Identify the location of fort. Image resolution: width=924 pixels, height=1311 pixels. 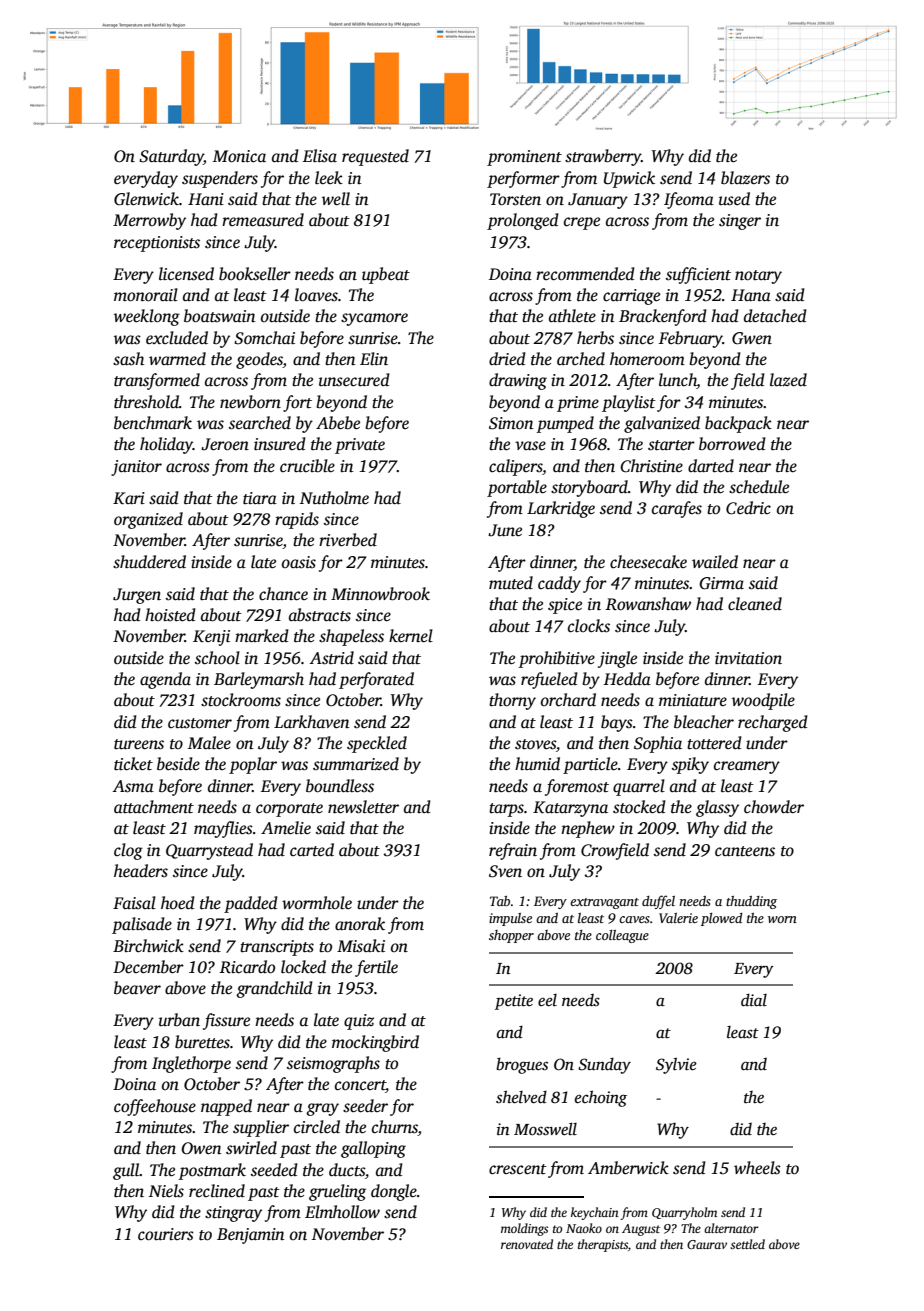
(297, 403).
